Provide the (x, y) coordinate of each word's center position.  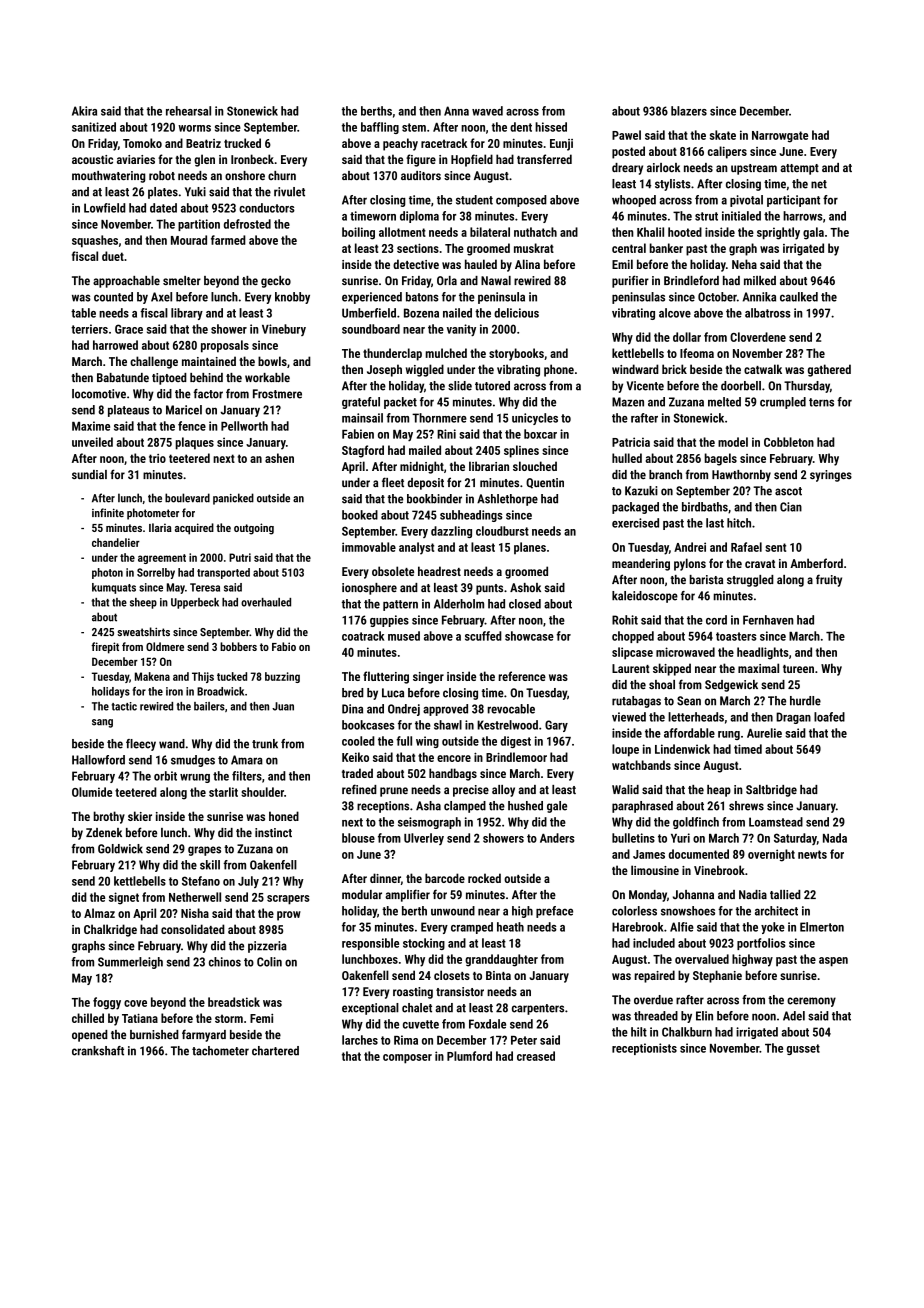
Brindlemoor (516, 757)
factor (208, 394)
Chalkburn (687, 1032)
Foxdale (487, 1024)
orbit (165, 776)
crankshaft (98, 1051)
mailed (425, 450)
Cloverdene (758, 337)
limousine (655, 870)
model (733, 442)
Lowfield (105, 208)
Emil (622, 264)
